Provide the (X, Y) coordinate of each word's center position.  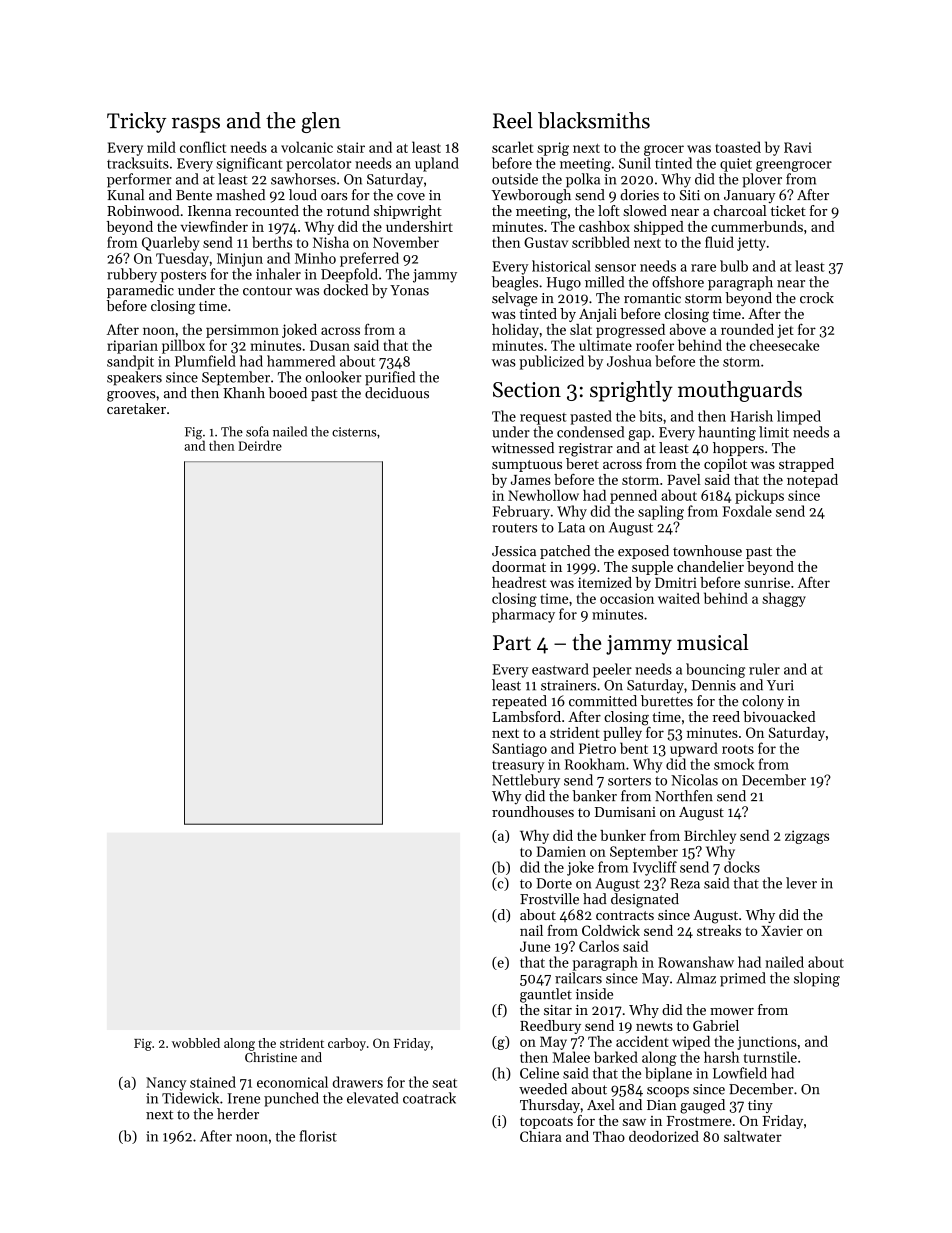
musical (713, 642)
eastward (560, 669)
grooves (131, 396)
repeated (519, 702)
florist (318, 1136)
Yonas (409, 290)
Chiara (541, 1136)
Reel (513, 120)
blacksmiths (594, 120)
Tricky (136, 122)
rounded (747, 329)
